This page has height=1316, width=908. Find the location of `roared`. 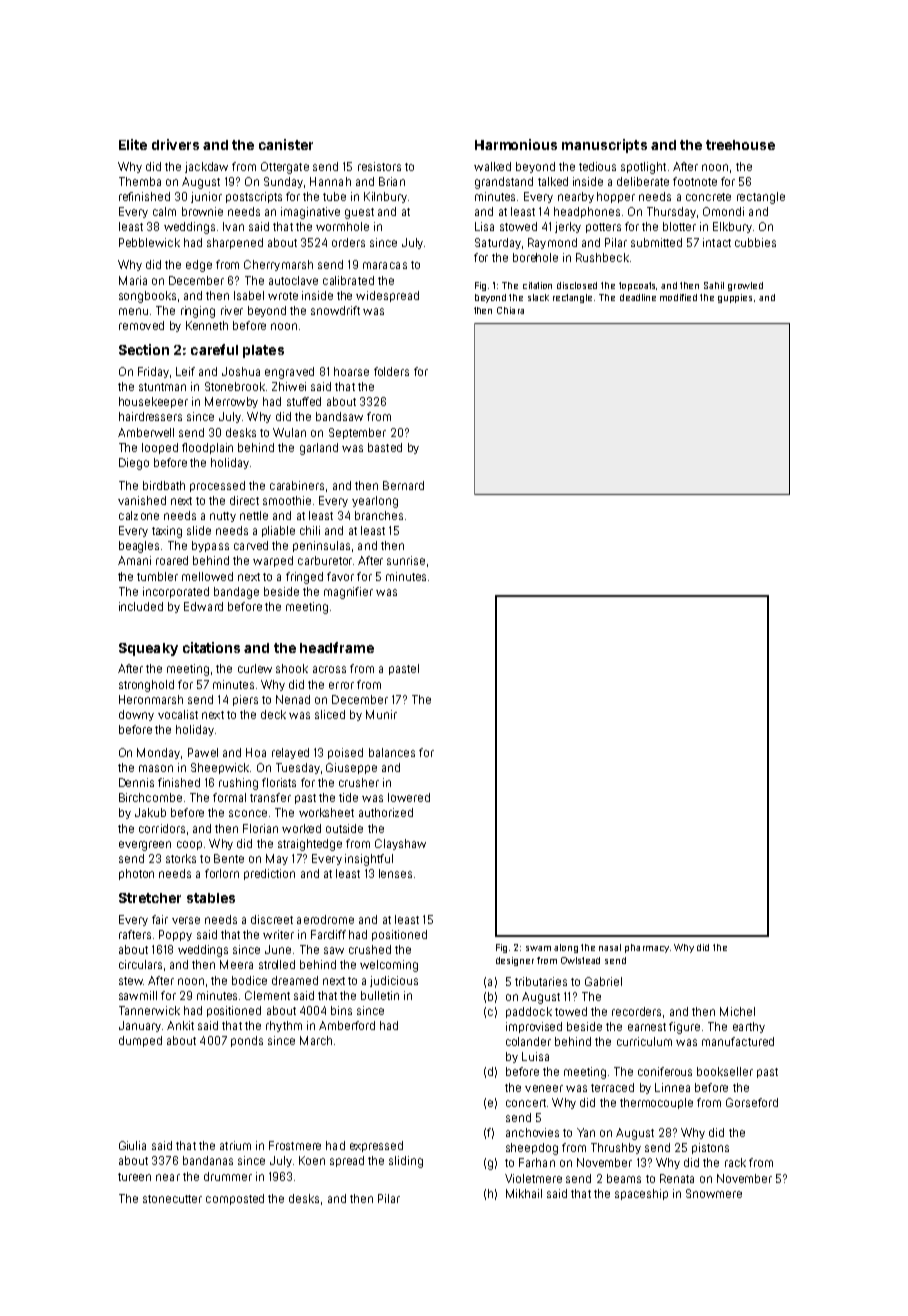

roared is located at coordinates (172, 560).
